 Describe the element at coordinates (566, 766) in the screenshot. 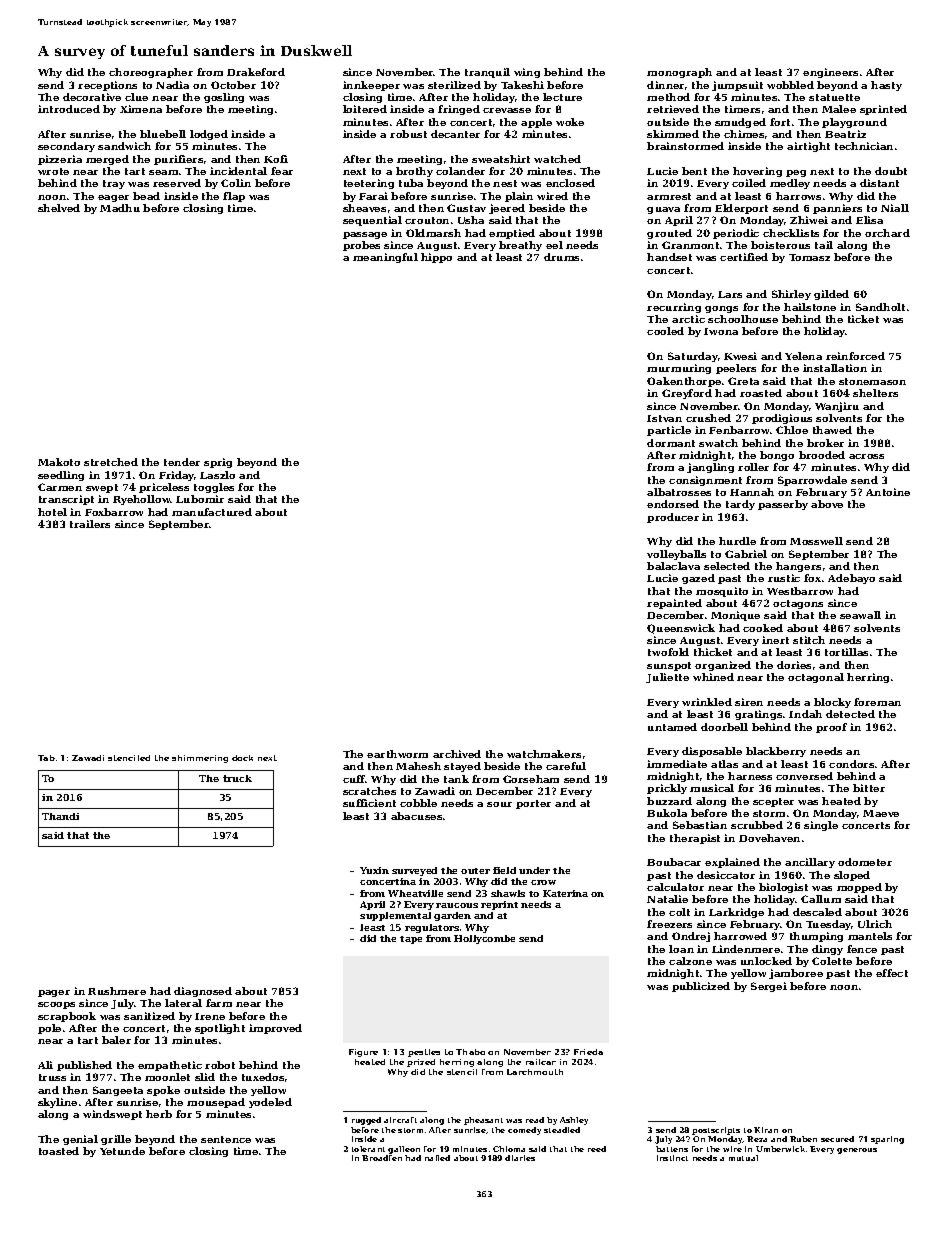

I see `careful` at that location.
